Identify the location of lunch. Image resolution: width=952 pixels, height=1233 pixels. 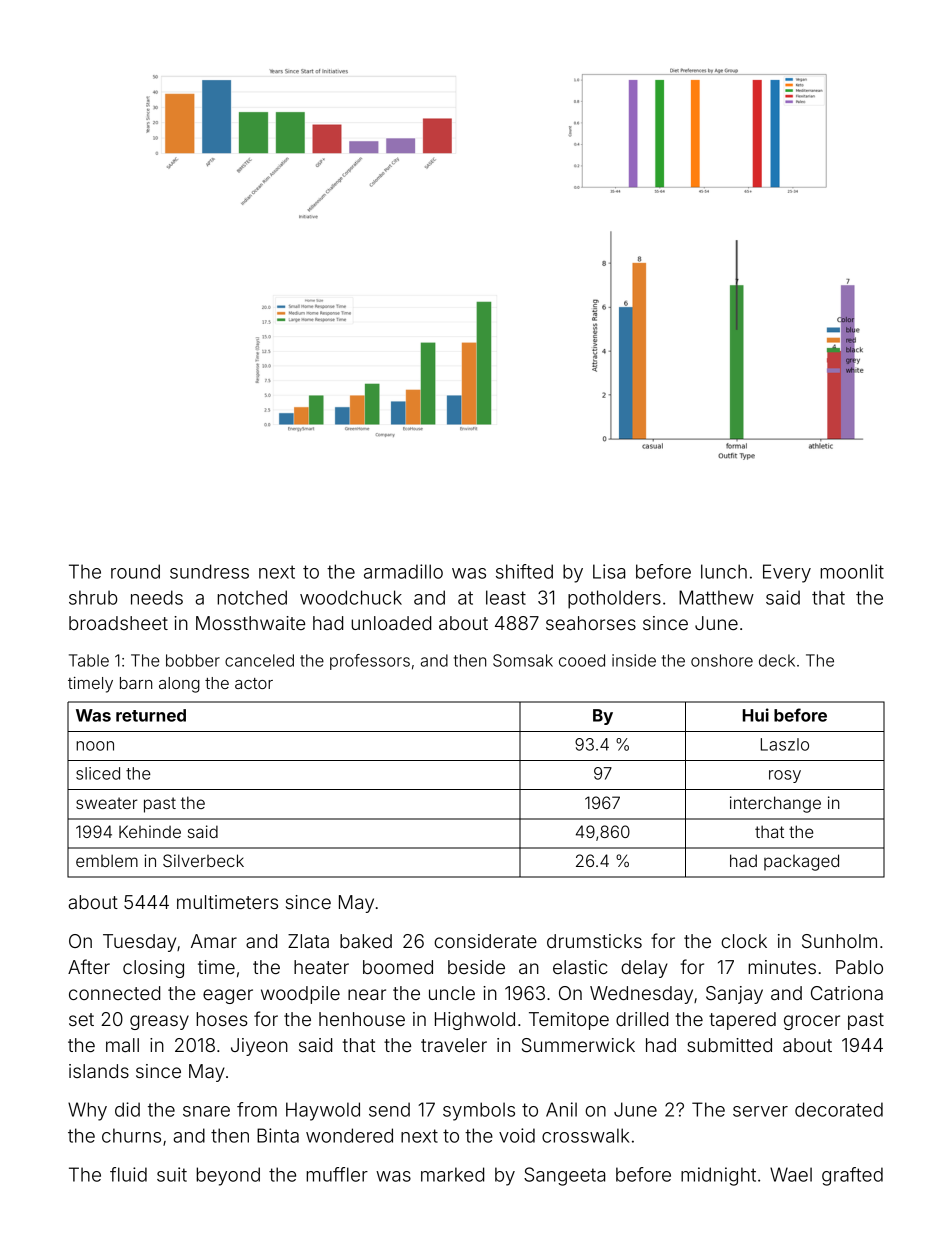
(724, 571).
